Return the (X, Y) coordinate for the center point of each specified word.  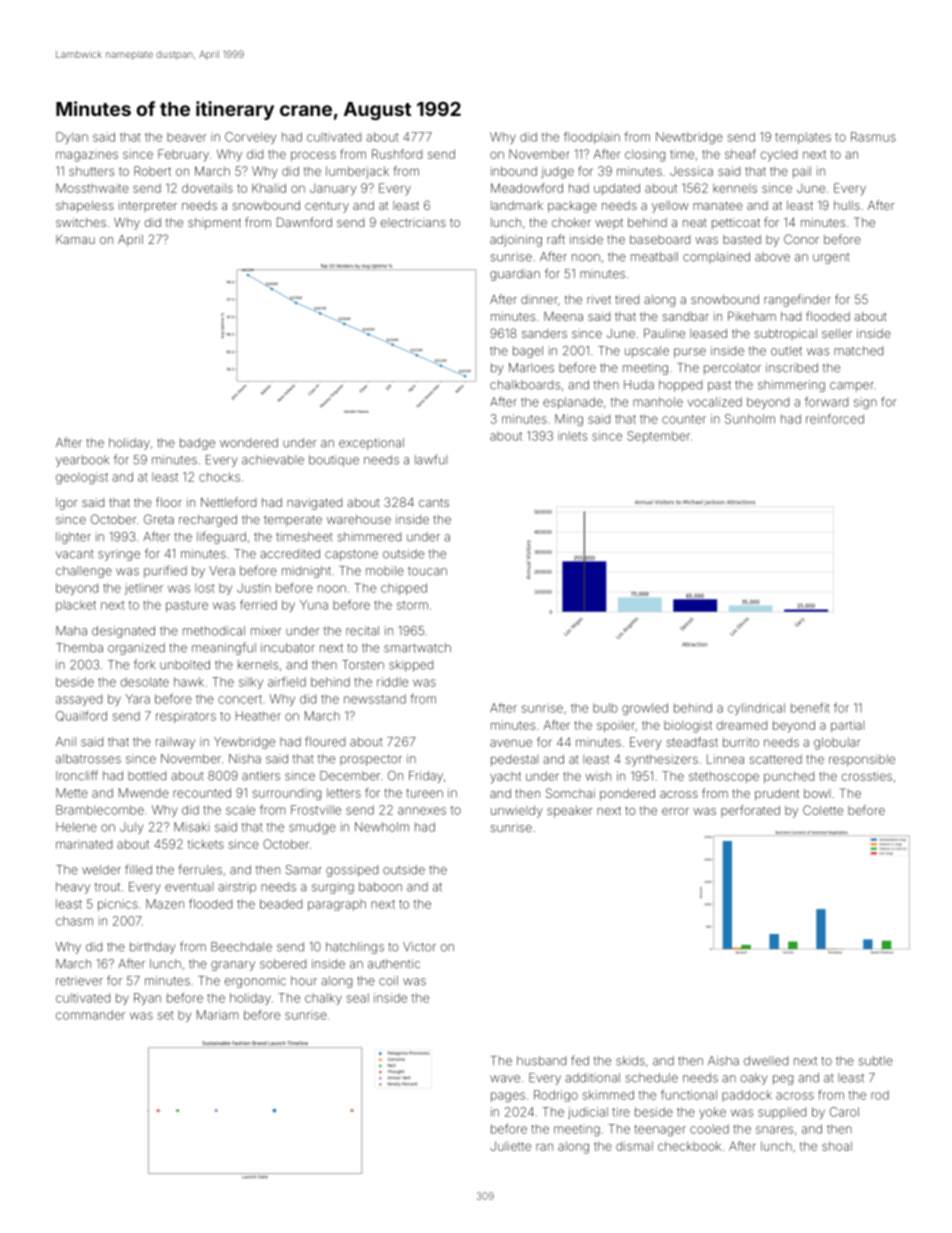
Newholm (382, 827)
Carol (844, 1112)
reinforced (835, 419)
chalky (323, 999)
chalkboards (525, 385)
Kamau (75, 239)
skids (630, 1061)
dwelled (766, 1061)
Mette (72, 793)
